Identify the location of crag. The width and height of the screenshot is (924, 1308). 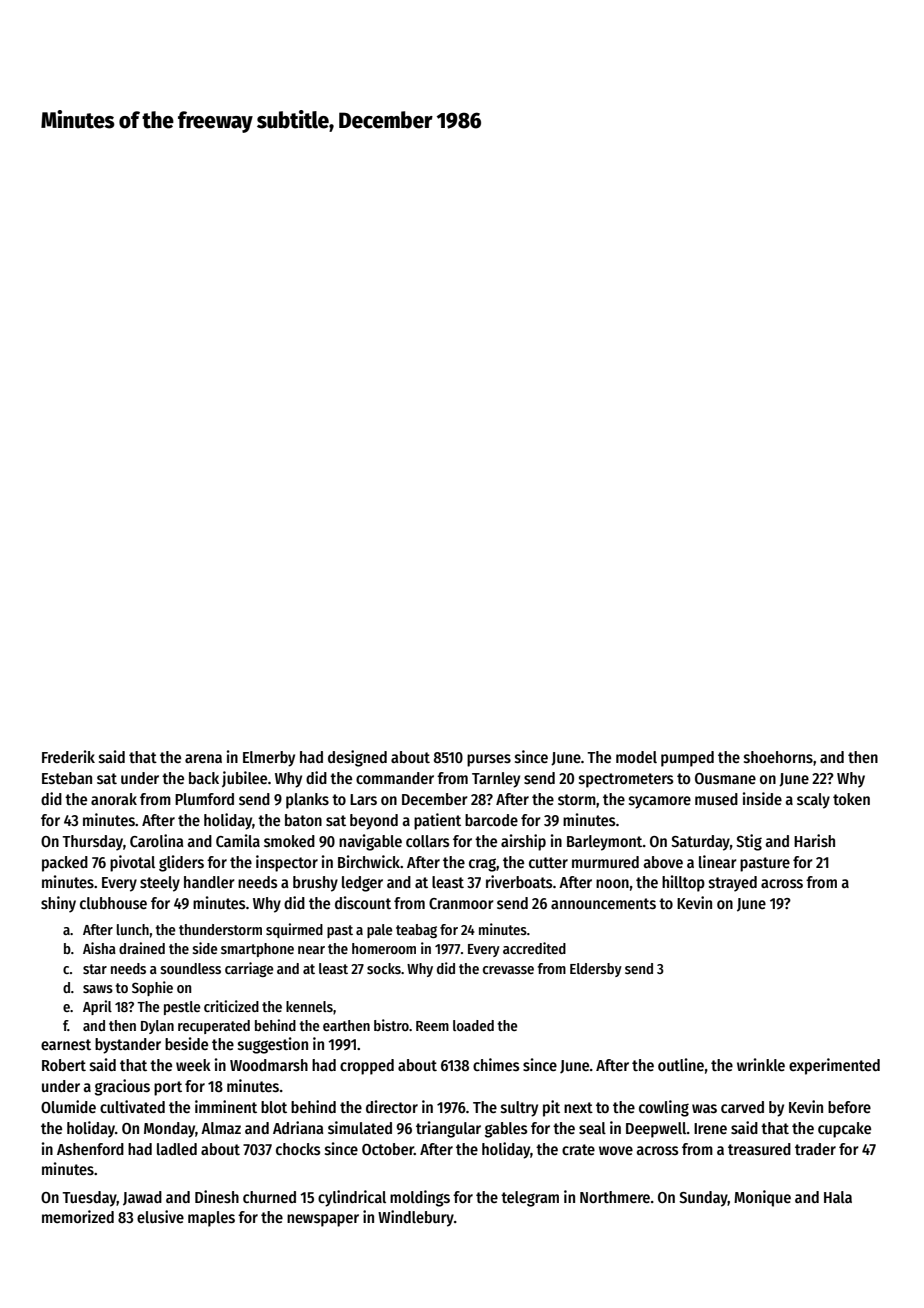
(482, 865).
